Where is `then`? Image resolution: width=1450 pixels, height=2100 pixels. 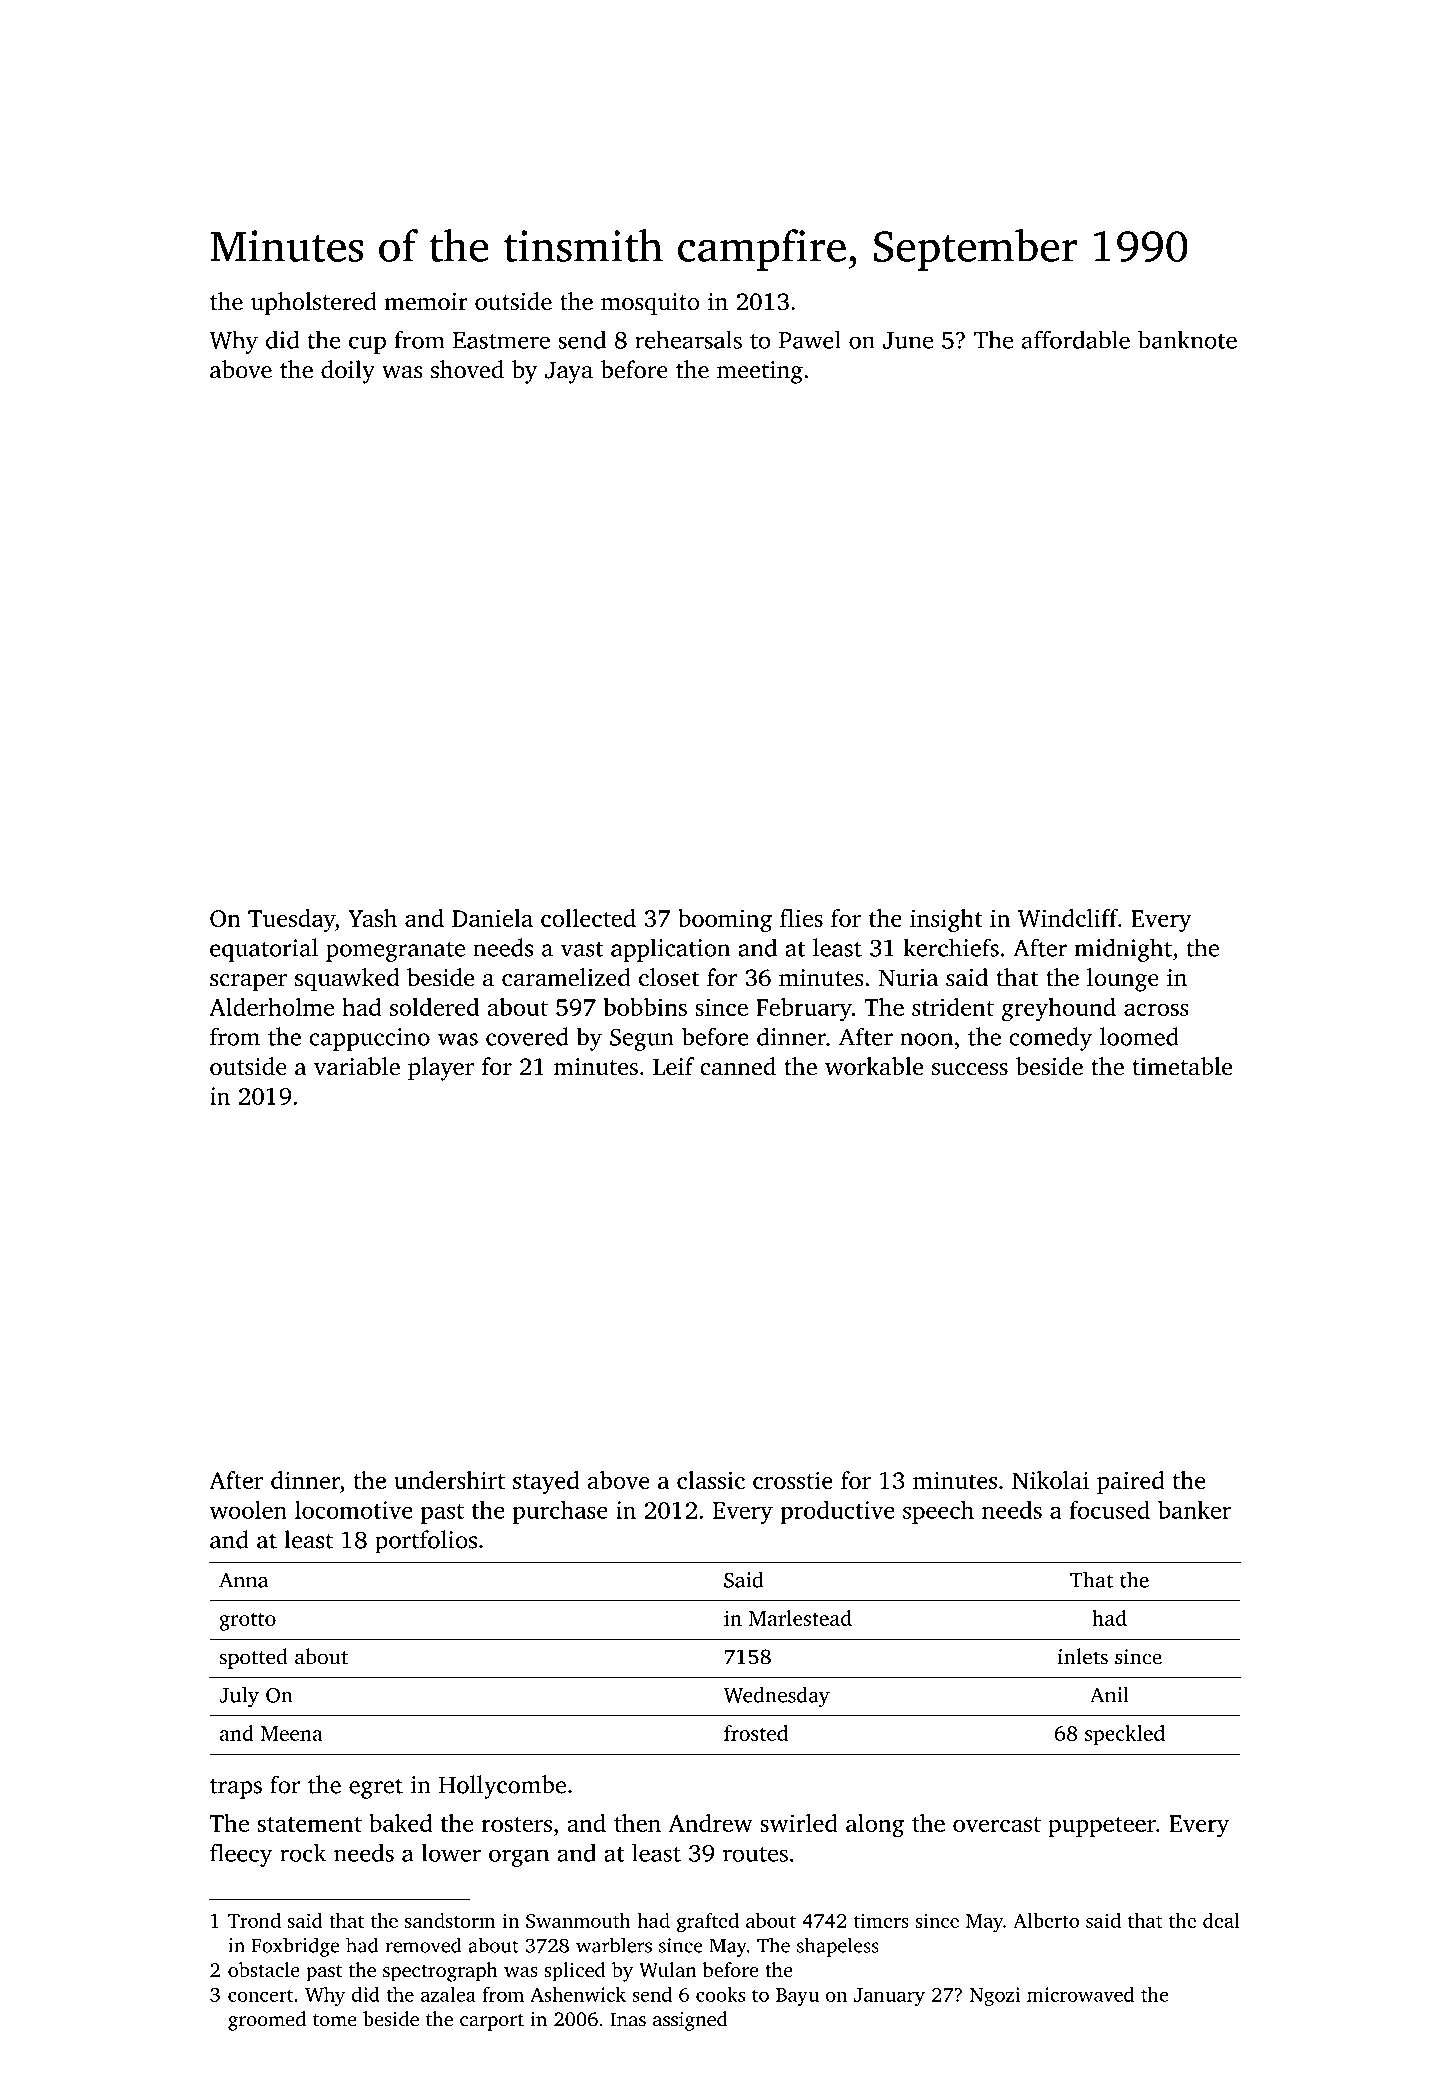
then is located at coordinates (637, 1823).
